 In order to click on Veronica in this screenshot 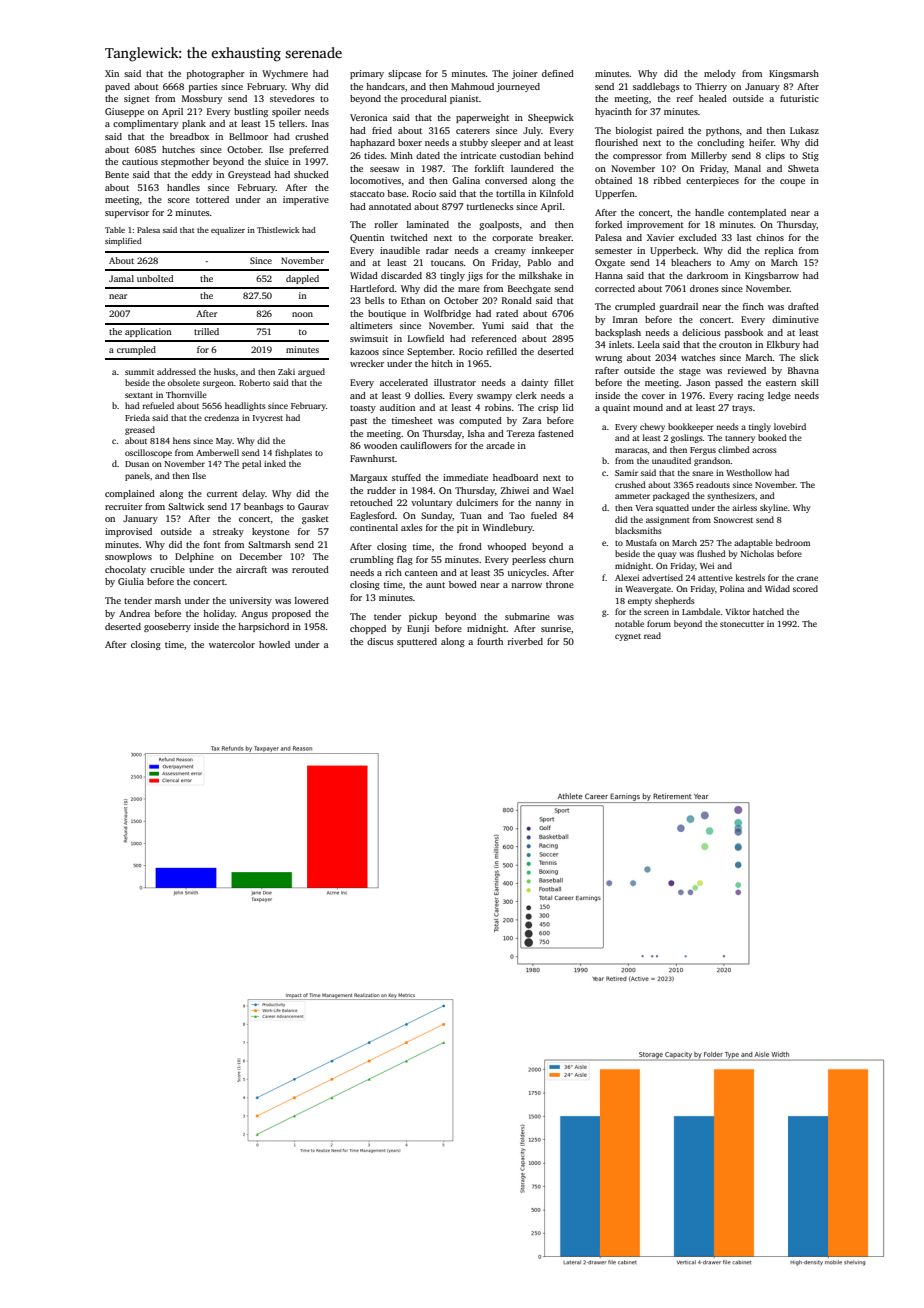, I will do `click(369, 117)`.
